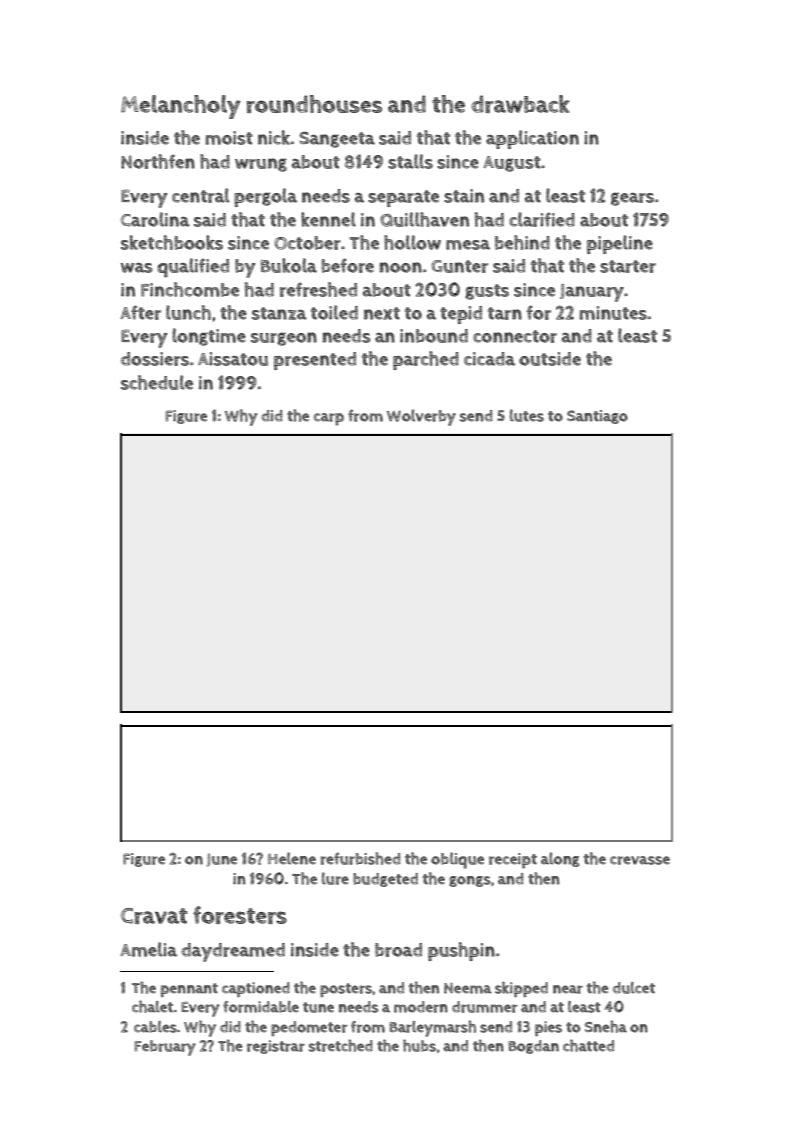  I want to click on outside, so click(550, 359).
